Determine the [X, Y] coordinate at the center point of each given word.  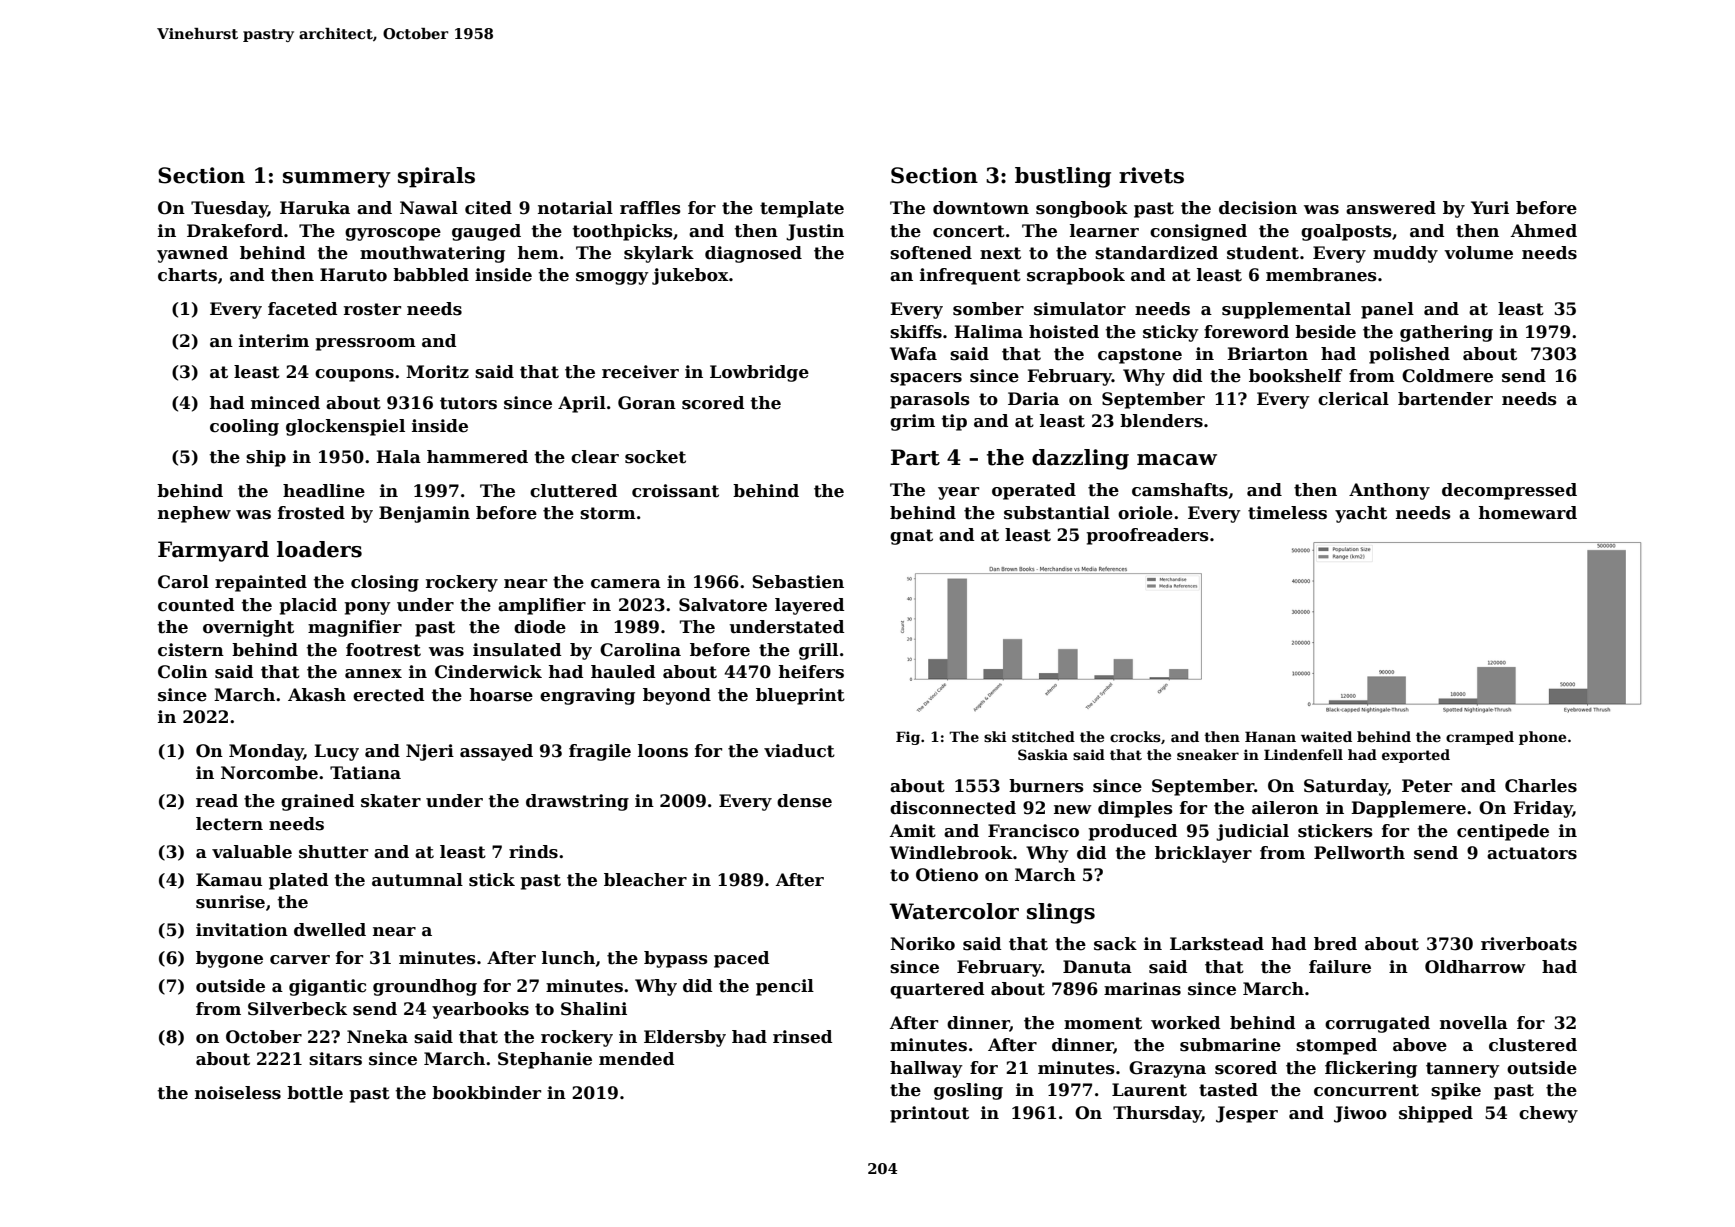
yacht [1361, 514]
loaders [319, 549]
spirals [436, 177]
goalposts [1346, 232]
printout [929, 1114]
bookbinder [486, 1093]
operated [1034, 491]
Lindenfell [1303, 754]
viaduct [799, 751]
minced [285, 403]
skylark [659, 254]
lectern [229, 824]
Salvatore [723, 605]
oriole [1145, 513]
